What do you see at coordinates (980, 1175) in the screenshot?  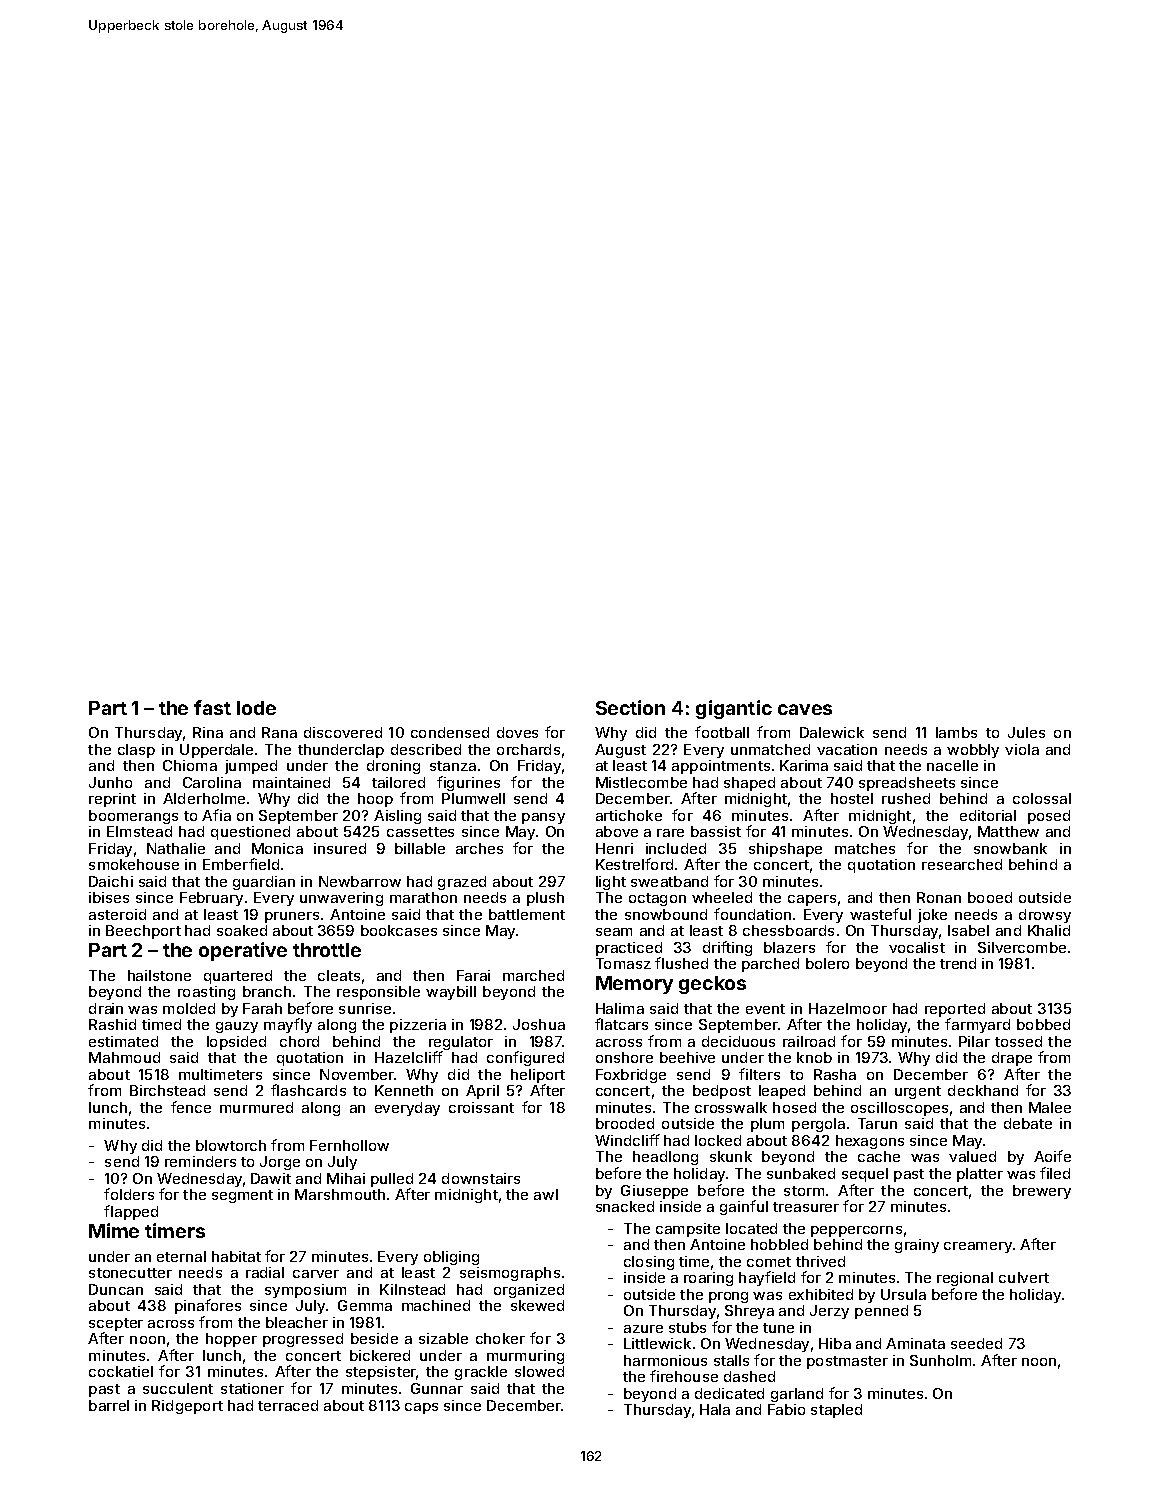 I see `platter` at bounding box center [980, 1175].
